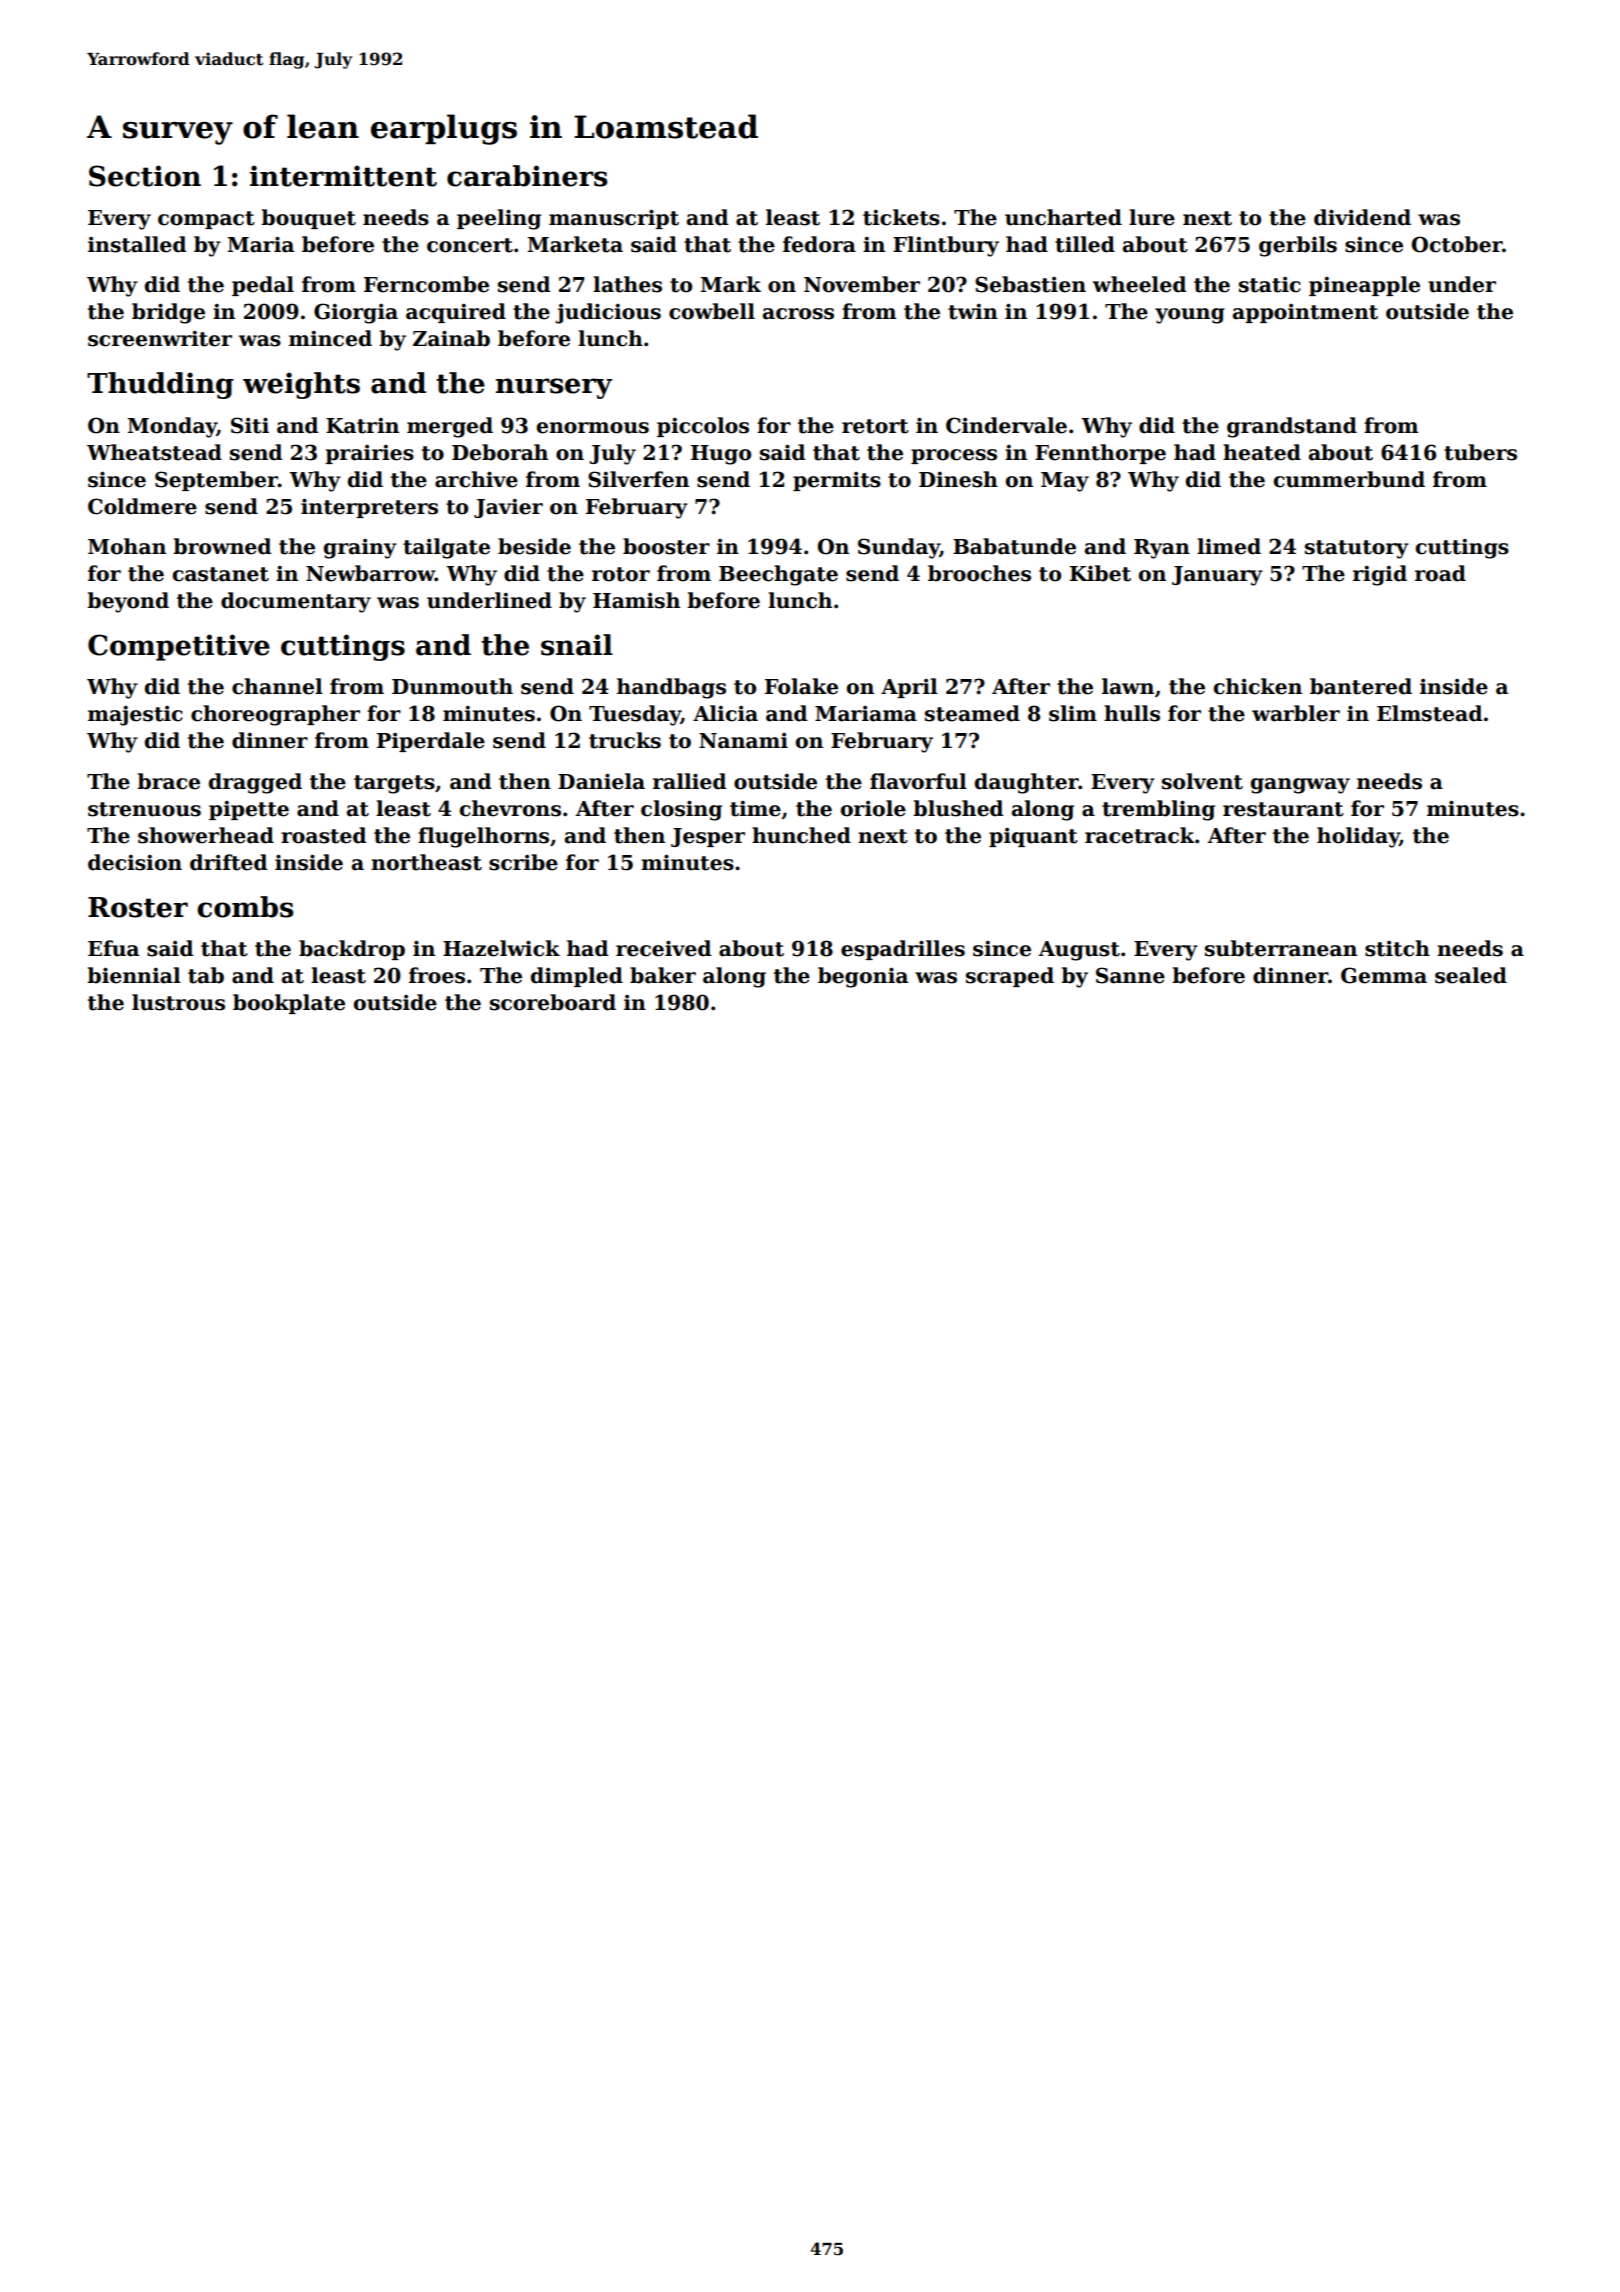  Describe the element at coordinates (289, 1004) in the document. I see `bookplate` at that location.
